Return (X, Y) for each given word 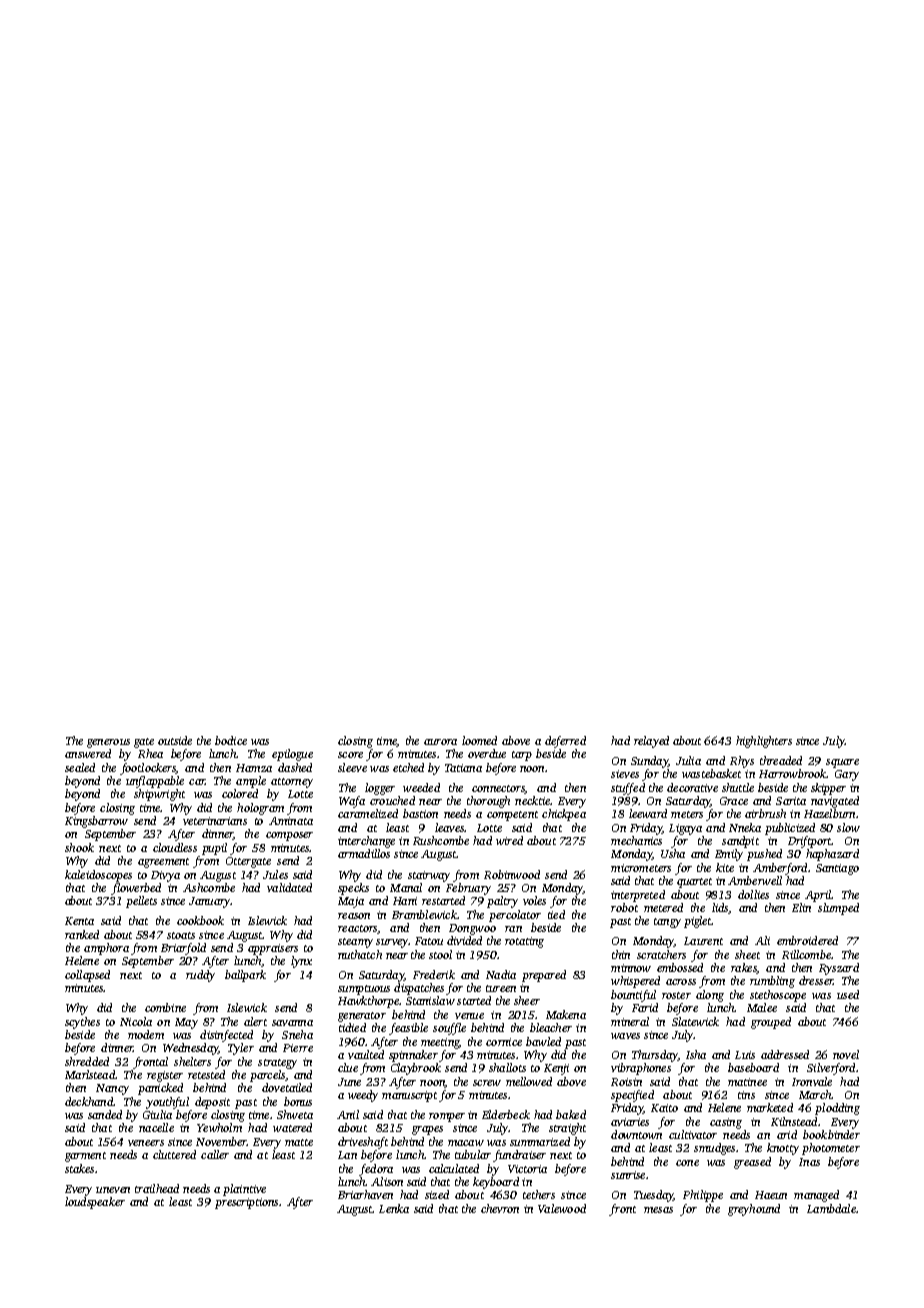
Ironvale (812, 1081)
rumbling (772, 982)
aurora (440, 742)
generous (108, 743)
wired (509, 840)
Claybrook (416, 1069)
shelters (192, 1061)
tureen (501, 988)
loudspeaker (95, 1203)
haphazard (832, 855)
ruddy (200, 976)
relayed (651, 742)
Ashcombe (209, 887)
